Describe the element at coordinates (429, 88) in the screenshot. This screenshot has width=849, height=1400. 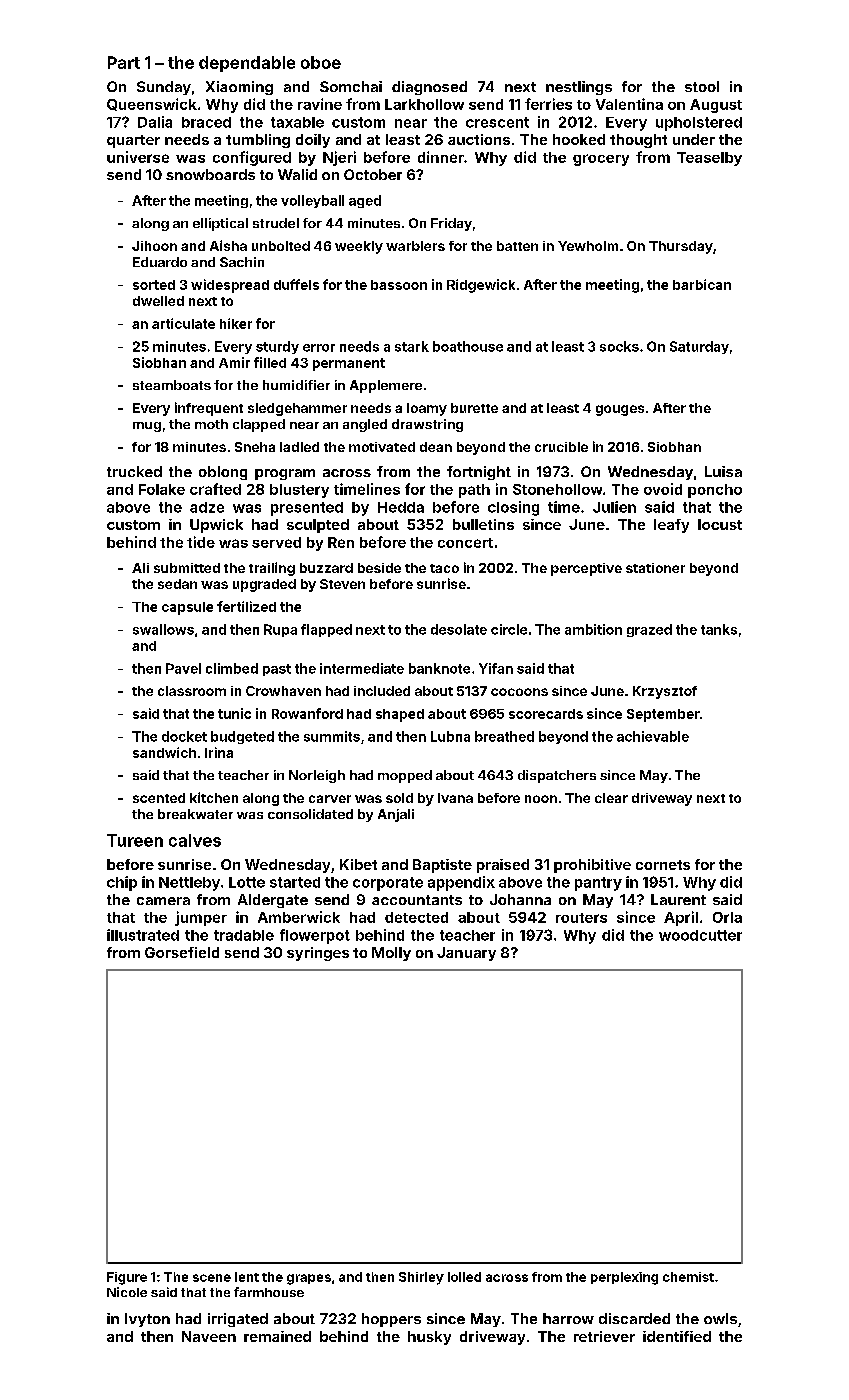
I see `diagnosed` at that location.
